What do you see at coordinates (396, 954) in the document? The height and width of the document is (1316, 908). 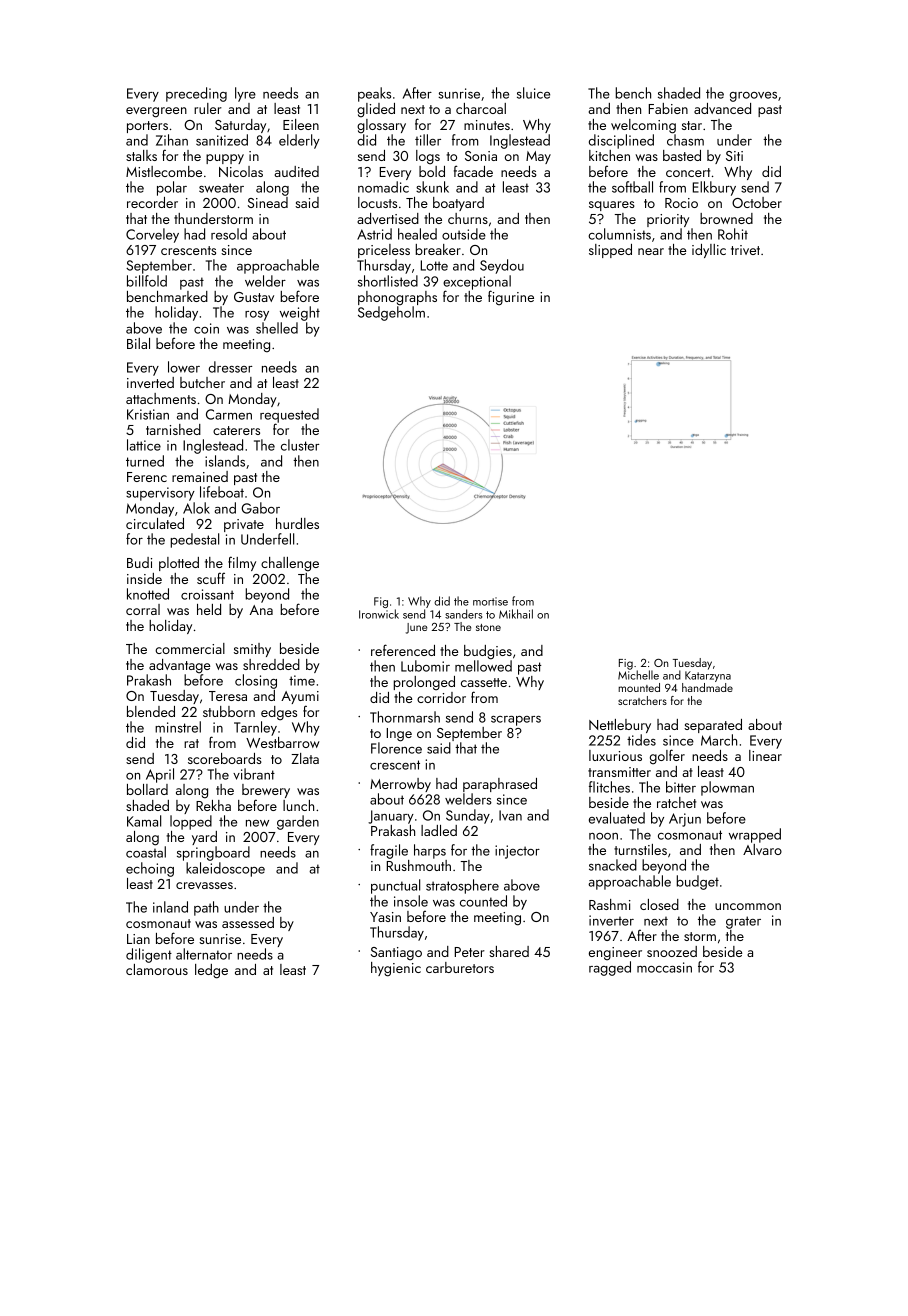 I see `Santiago` at bounding box center [396, 954].
